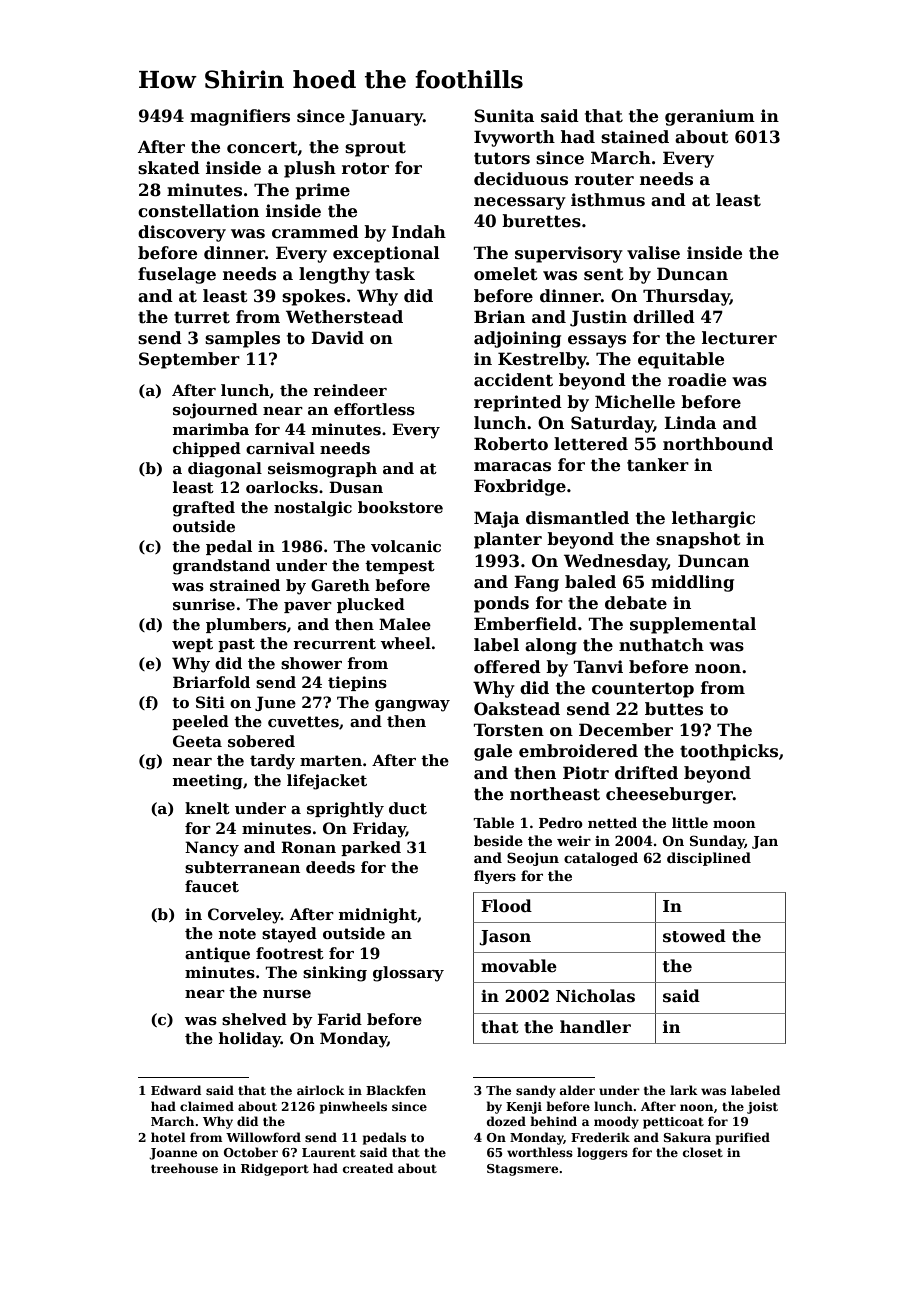 Image resolution: width=924 pixels, height=1314 pixels. Describe the element at coordinates (368, 1168) in the screenshot. I see `created` at that location.
